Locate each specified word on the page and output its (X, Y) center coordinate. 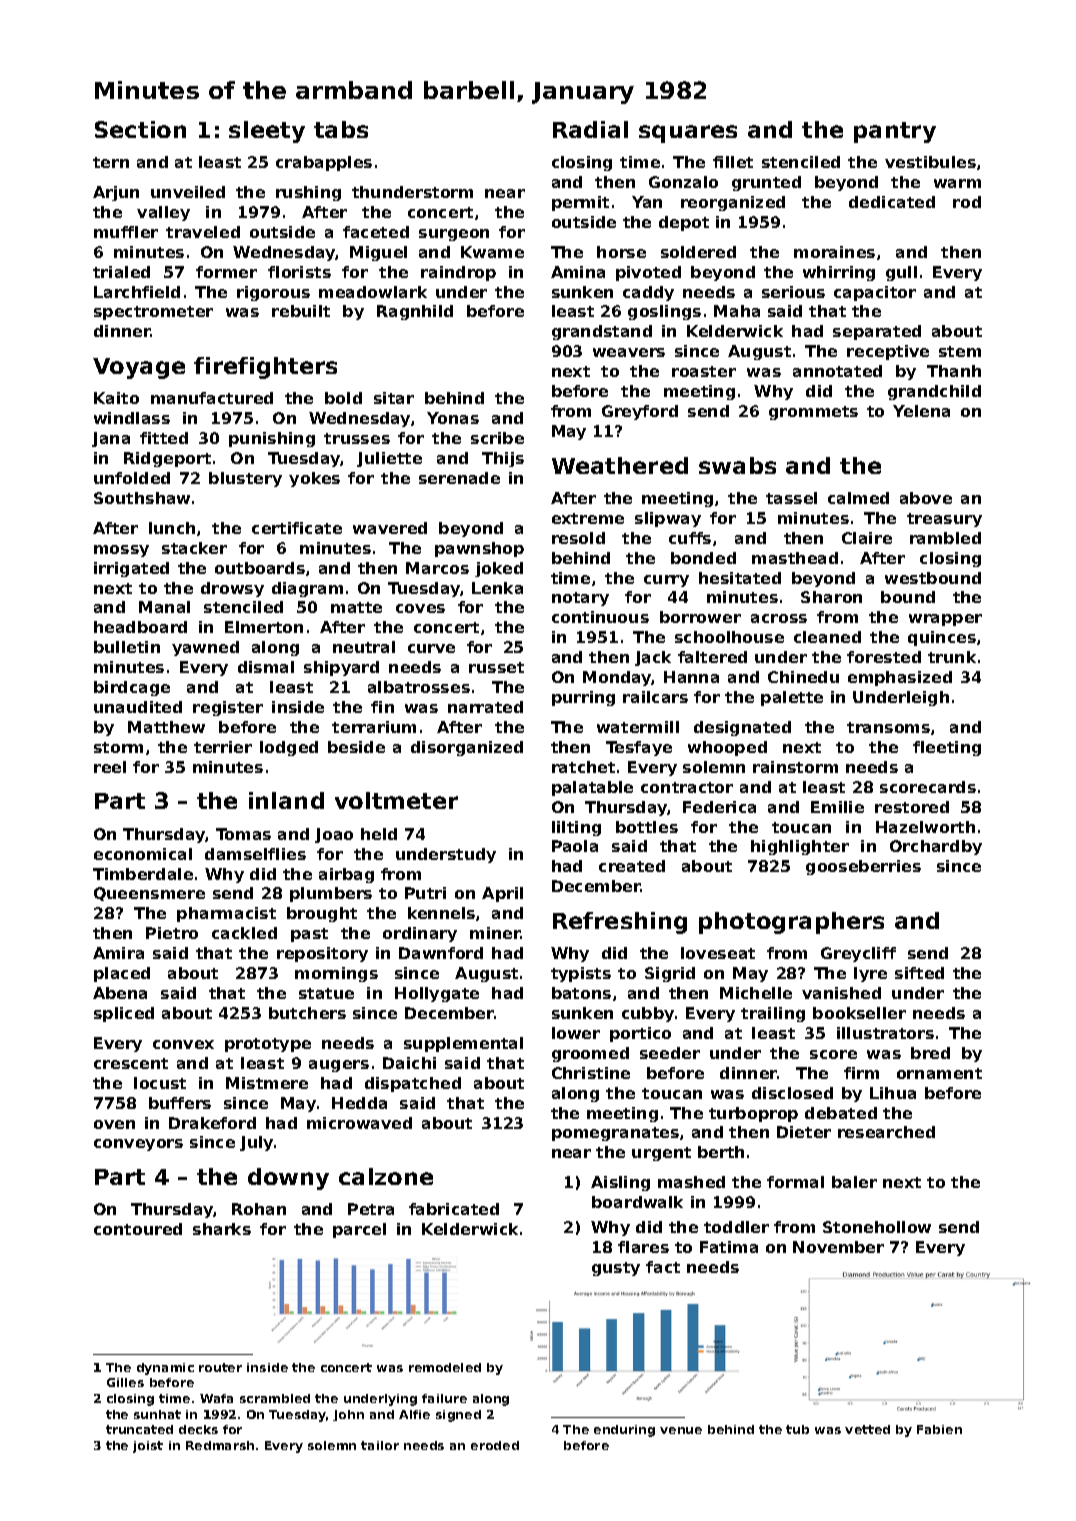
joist (148, 1447)
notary (580, 599)
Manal (164, 607)
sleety (267, 132)
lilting (576, 828)
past (309, 935)
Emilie (837, 807)
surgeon (454, 235)
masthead (795, 558)
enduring (624, 1431)
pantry (895, 132)
